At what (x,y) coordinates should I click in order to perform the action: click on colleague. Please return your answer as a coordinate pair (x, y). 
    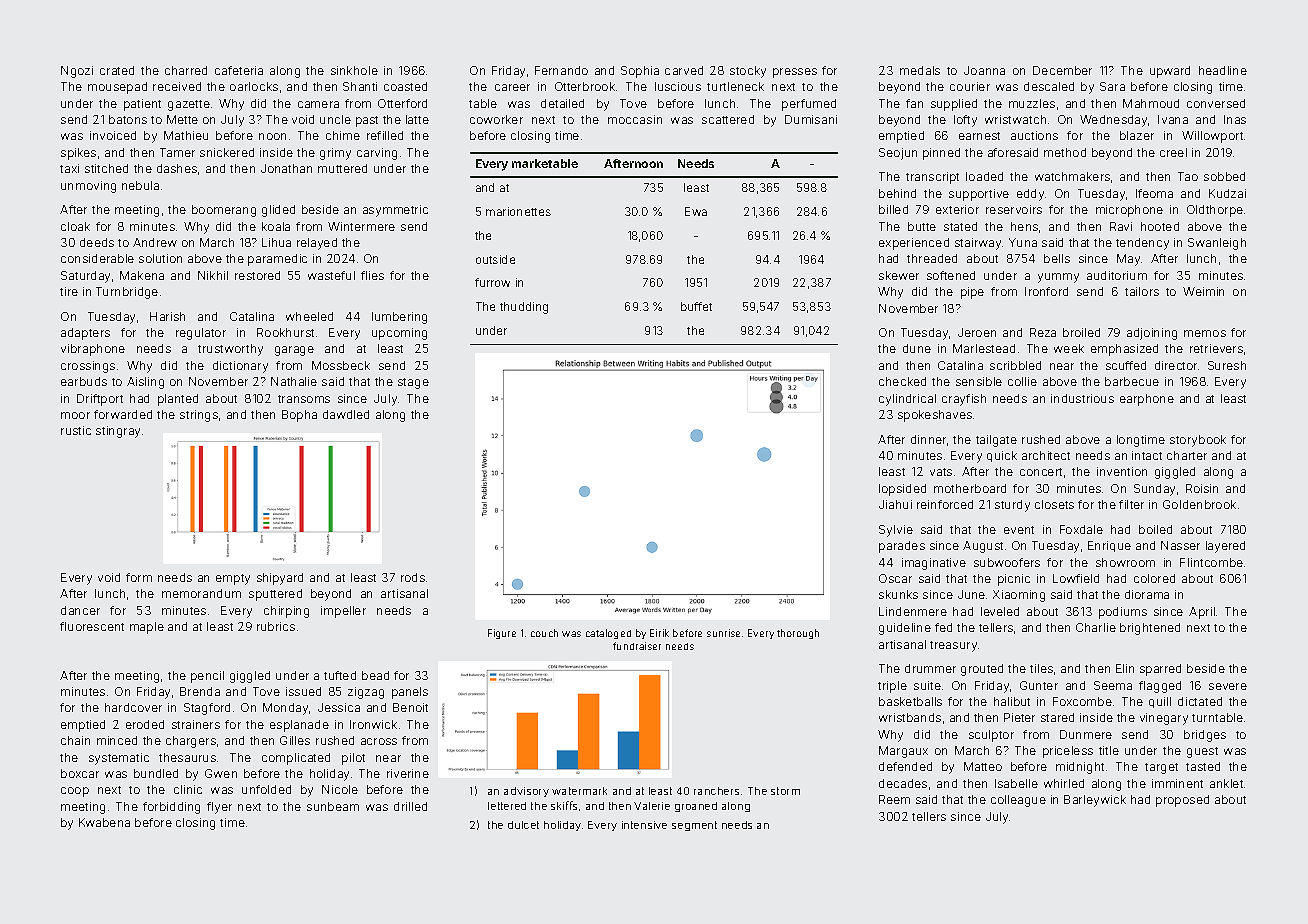
    Looking at the image, I should click on (1018, 801).
